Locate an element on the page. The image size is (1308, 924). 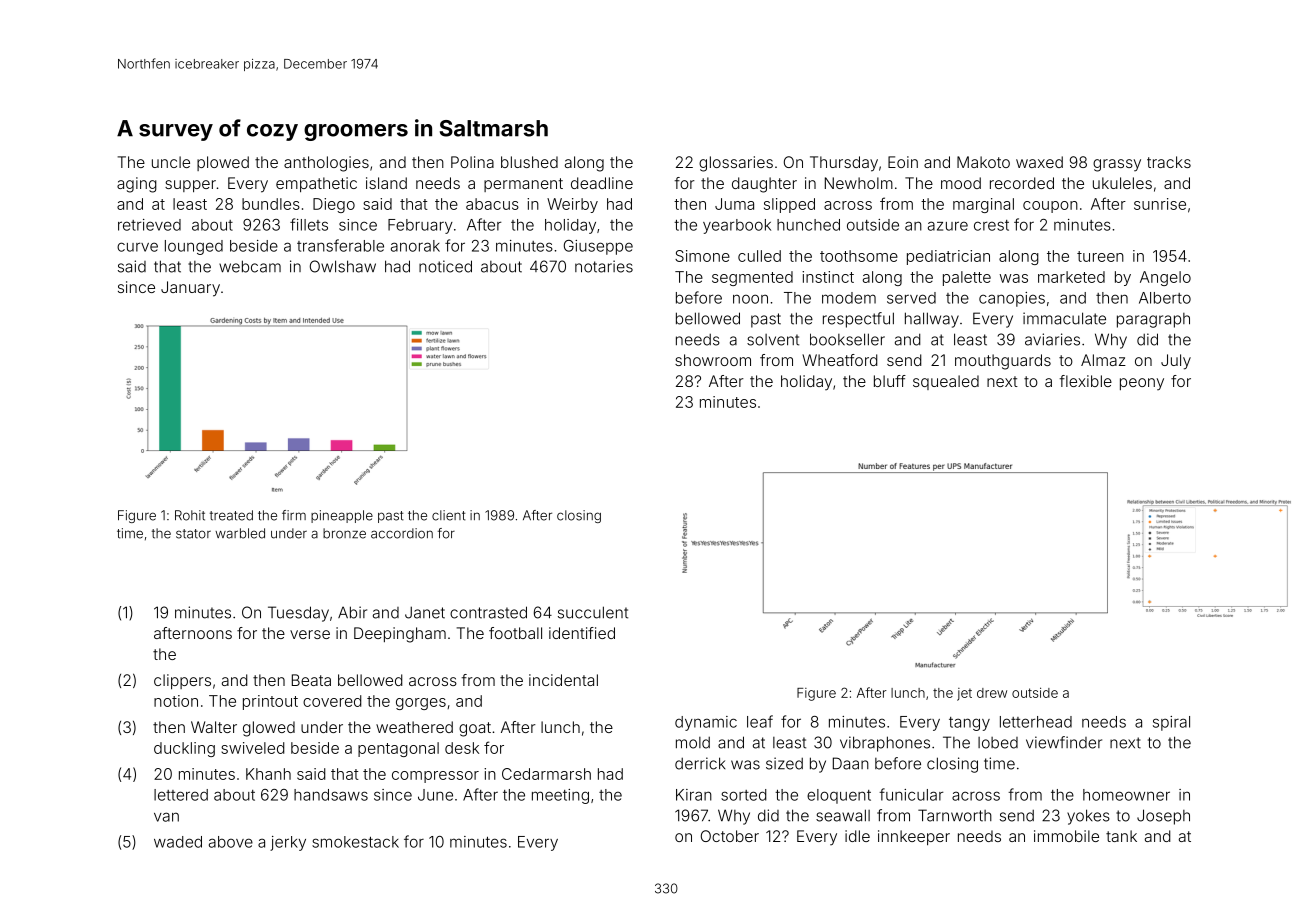
glossaries is located at coordinates (736, 164).
